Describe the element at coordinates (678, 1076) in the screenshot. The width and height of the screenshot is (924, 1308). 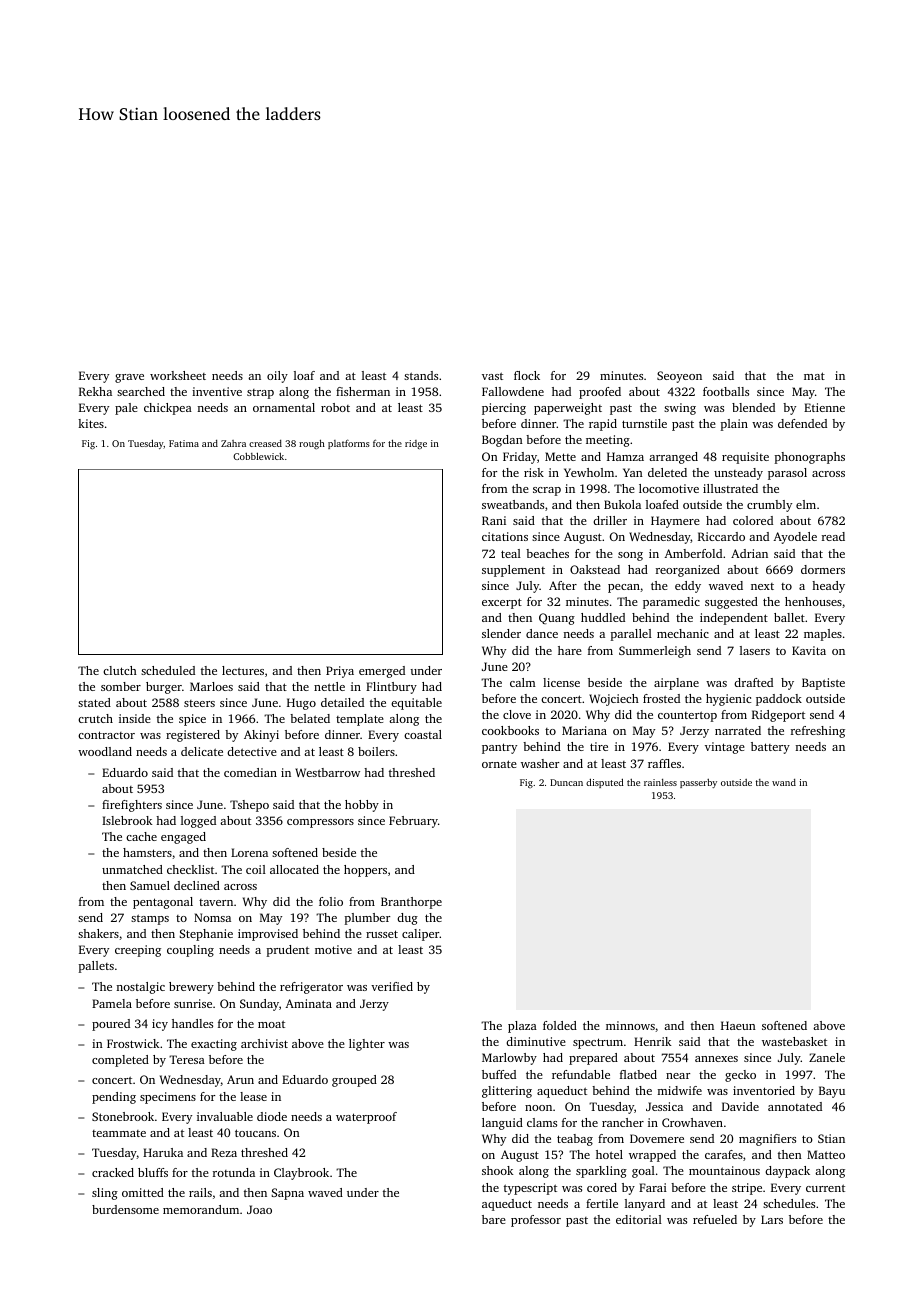
I see `near` at that location.
